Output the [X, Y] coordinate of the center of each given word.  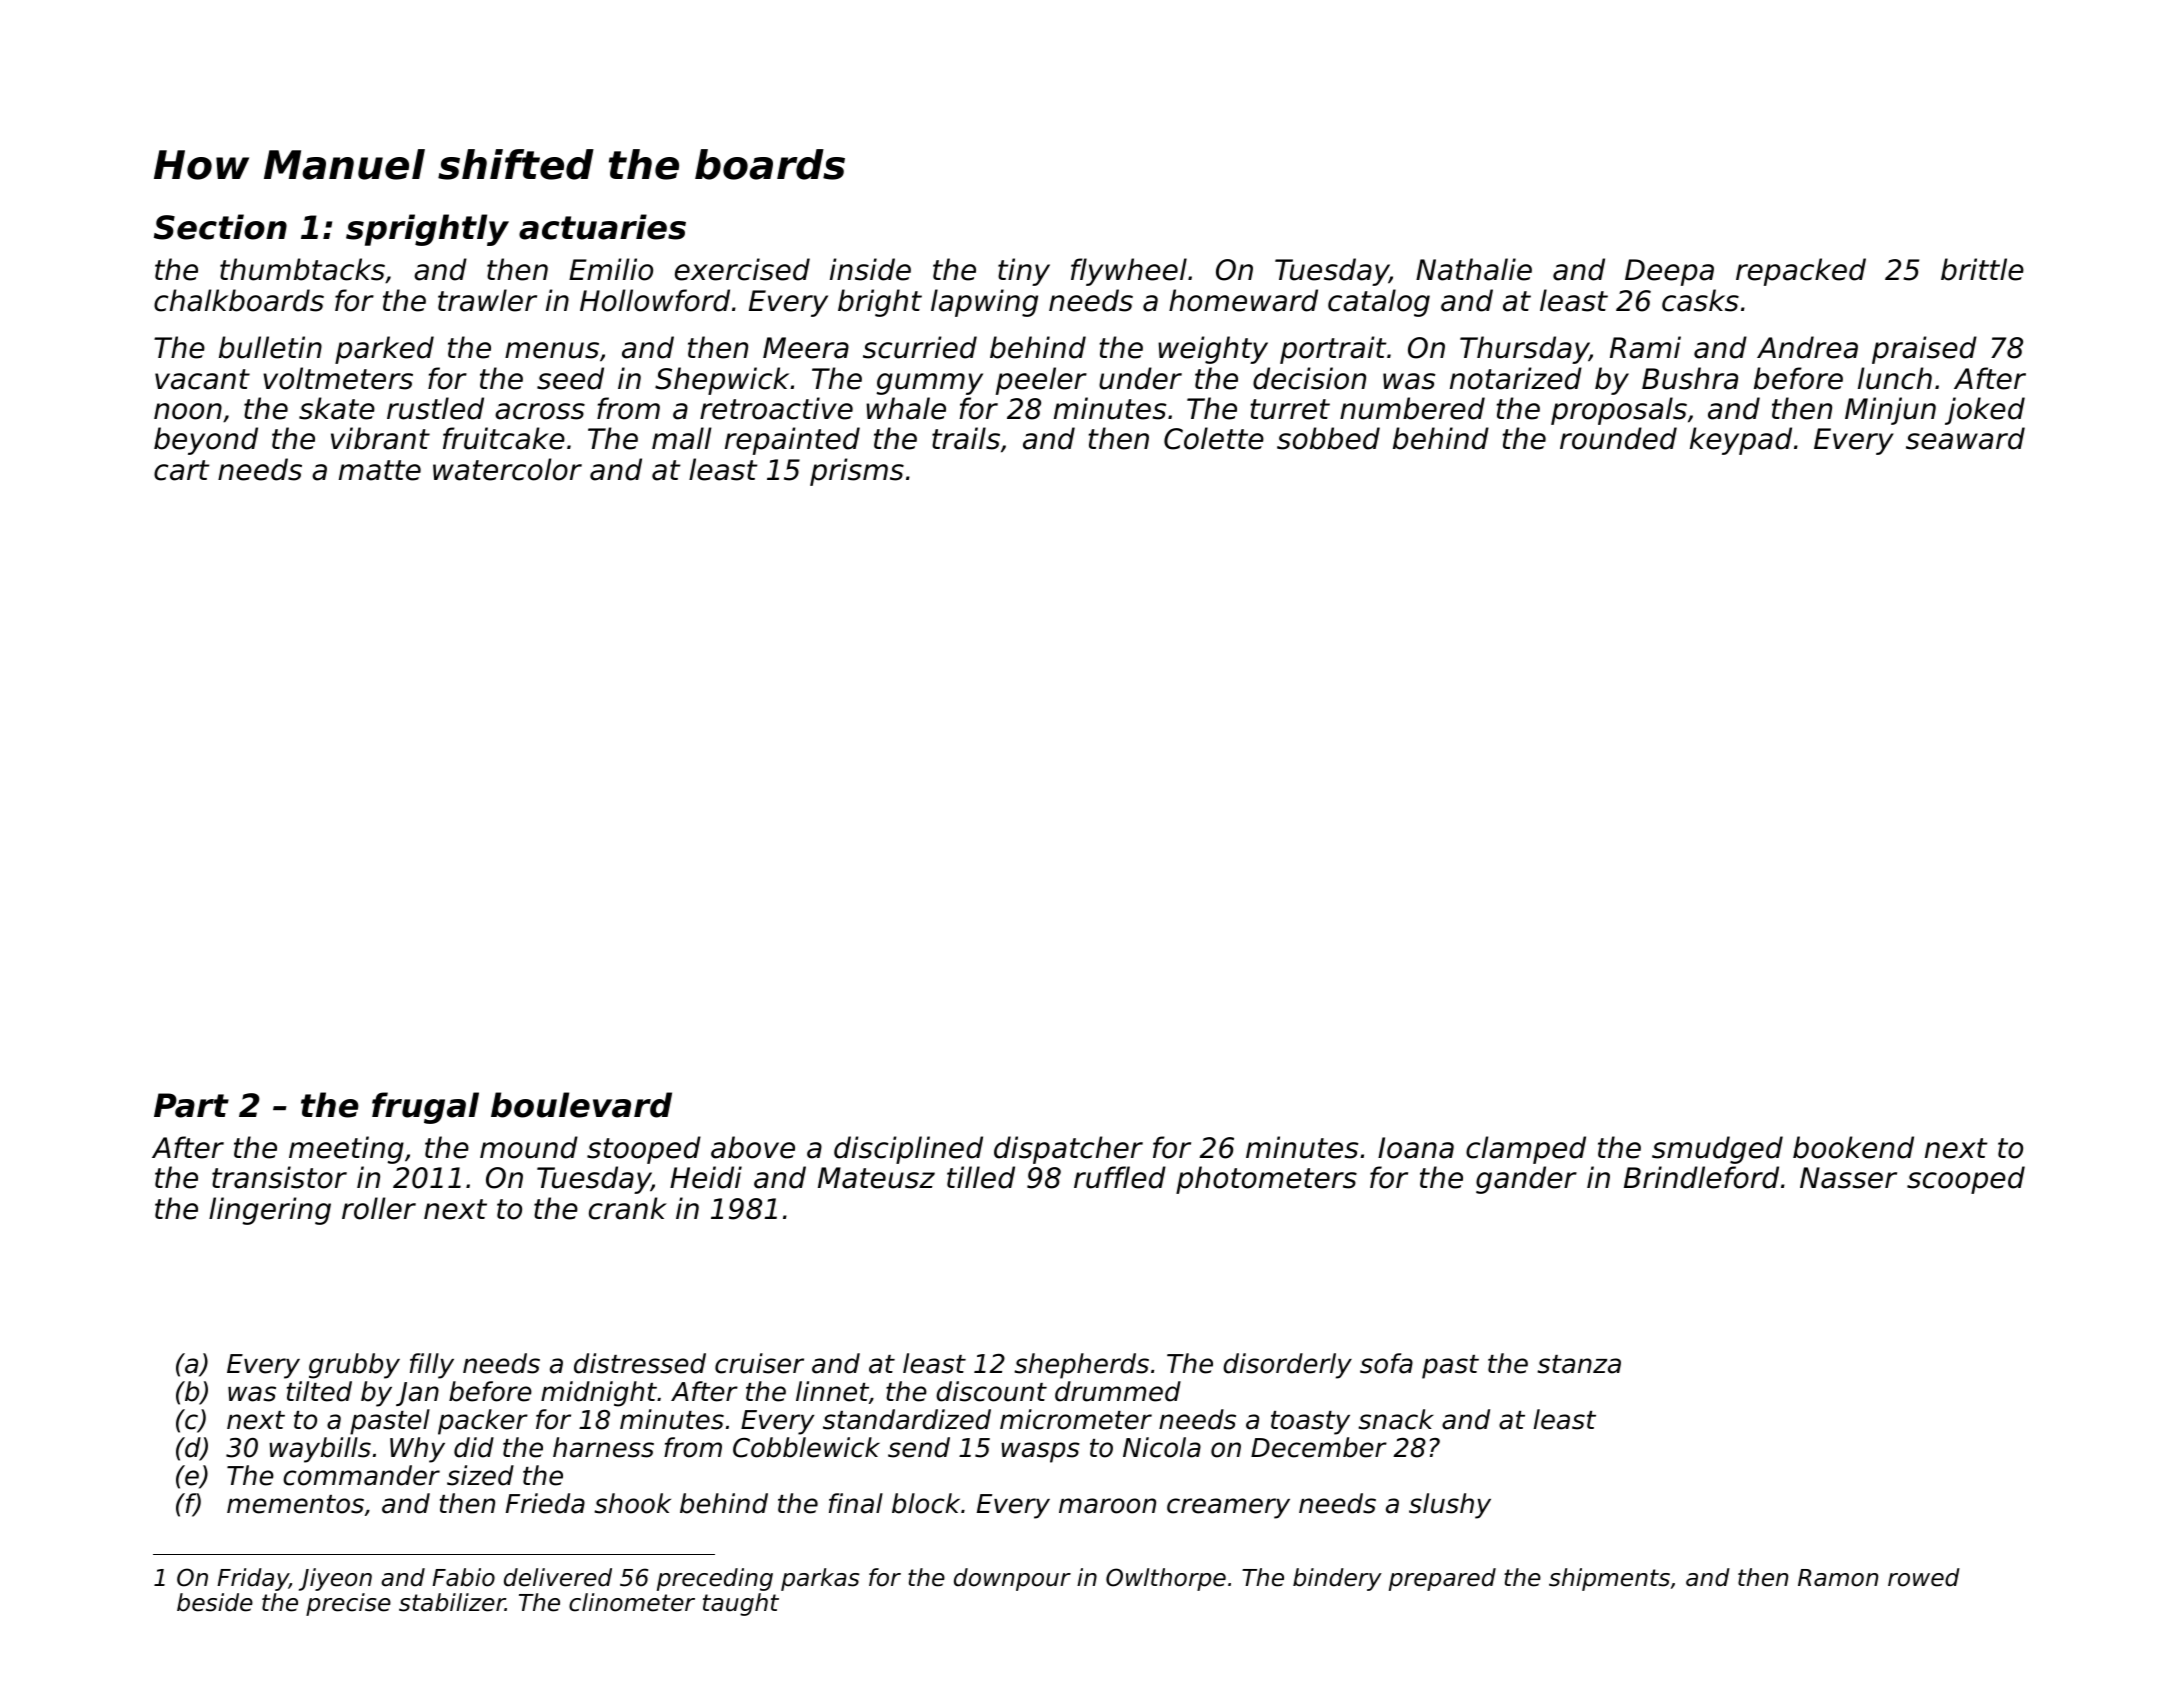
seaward [1965, 438]
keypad [1741, 441]
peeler [1041, 381]
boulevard [581, 1105]
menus [552, 350]
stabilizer [452, 1602]
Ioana [1416, 1148]
